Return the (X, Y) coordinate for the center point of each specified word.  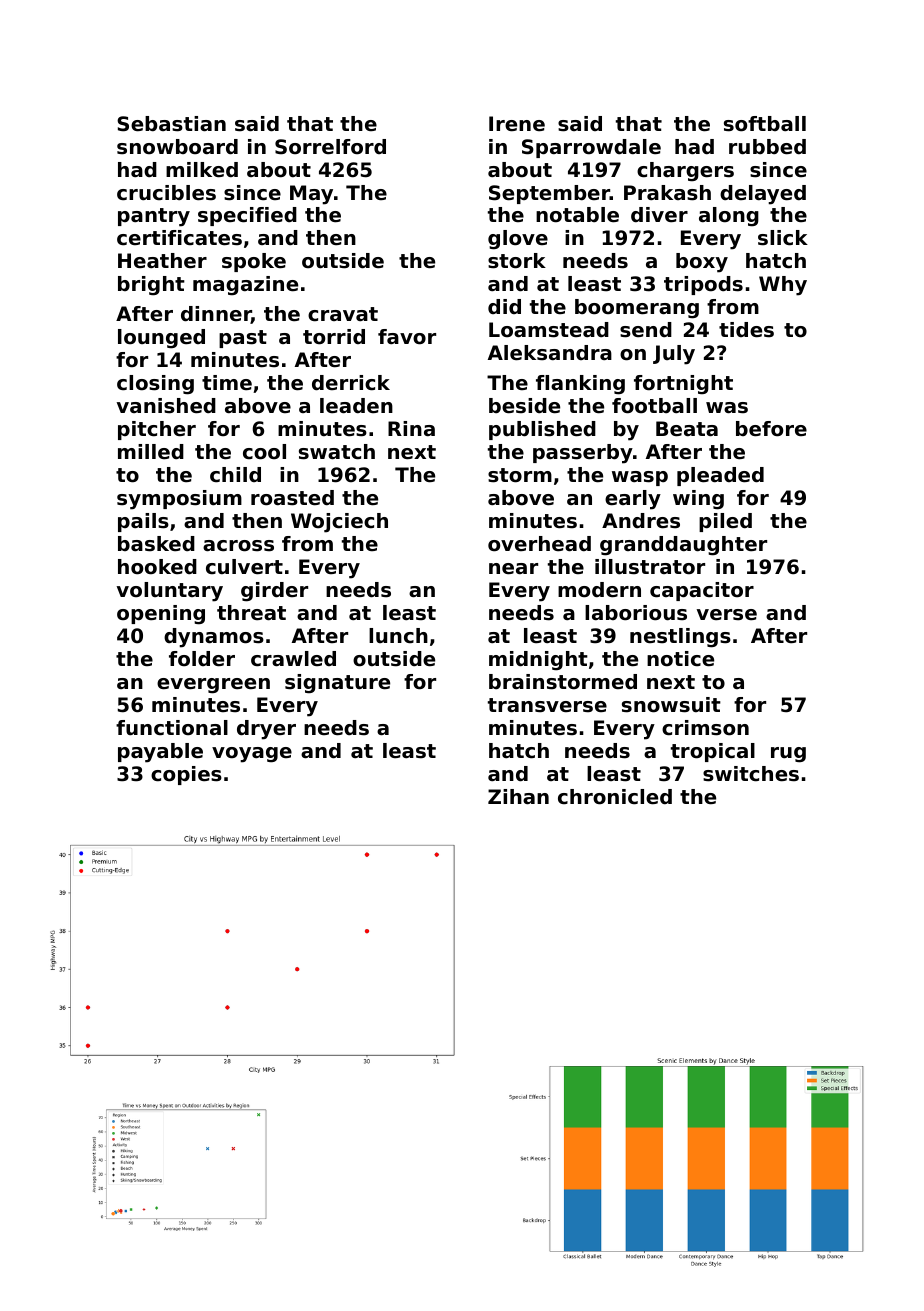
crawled (293, 659)
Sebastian (171, 124)
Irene (517, 124)
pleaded (720, 476)
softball (765, 124)
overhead (539, 544)
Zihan (518, 797)
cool (264, 452)
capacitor (702, 591)
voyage (252, 755)
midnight (538, 661)
